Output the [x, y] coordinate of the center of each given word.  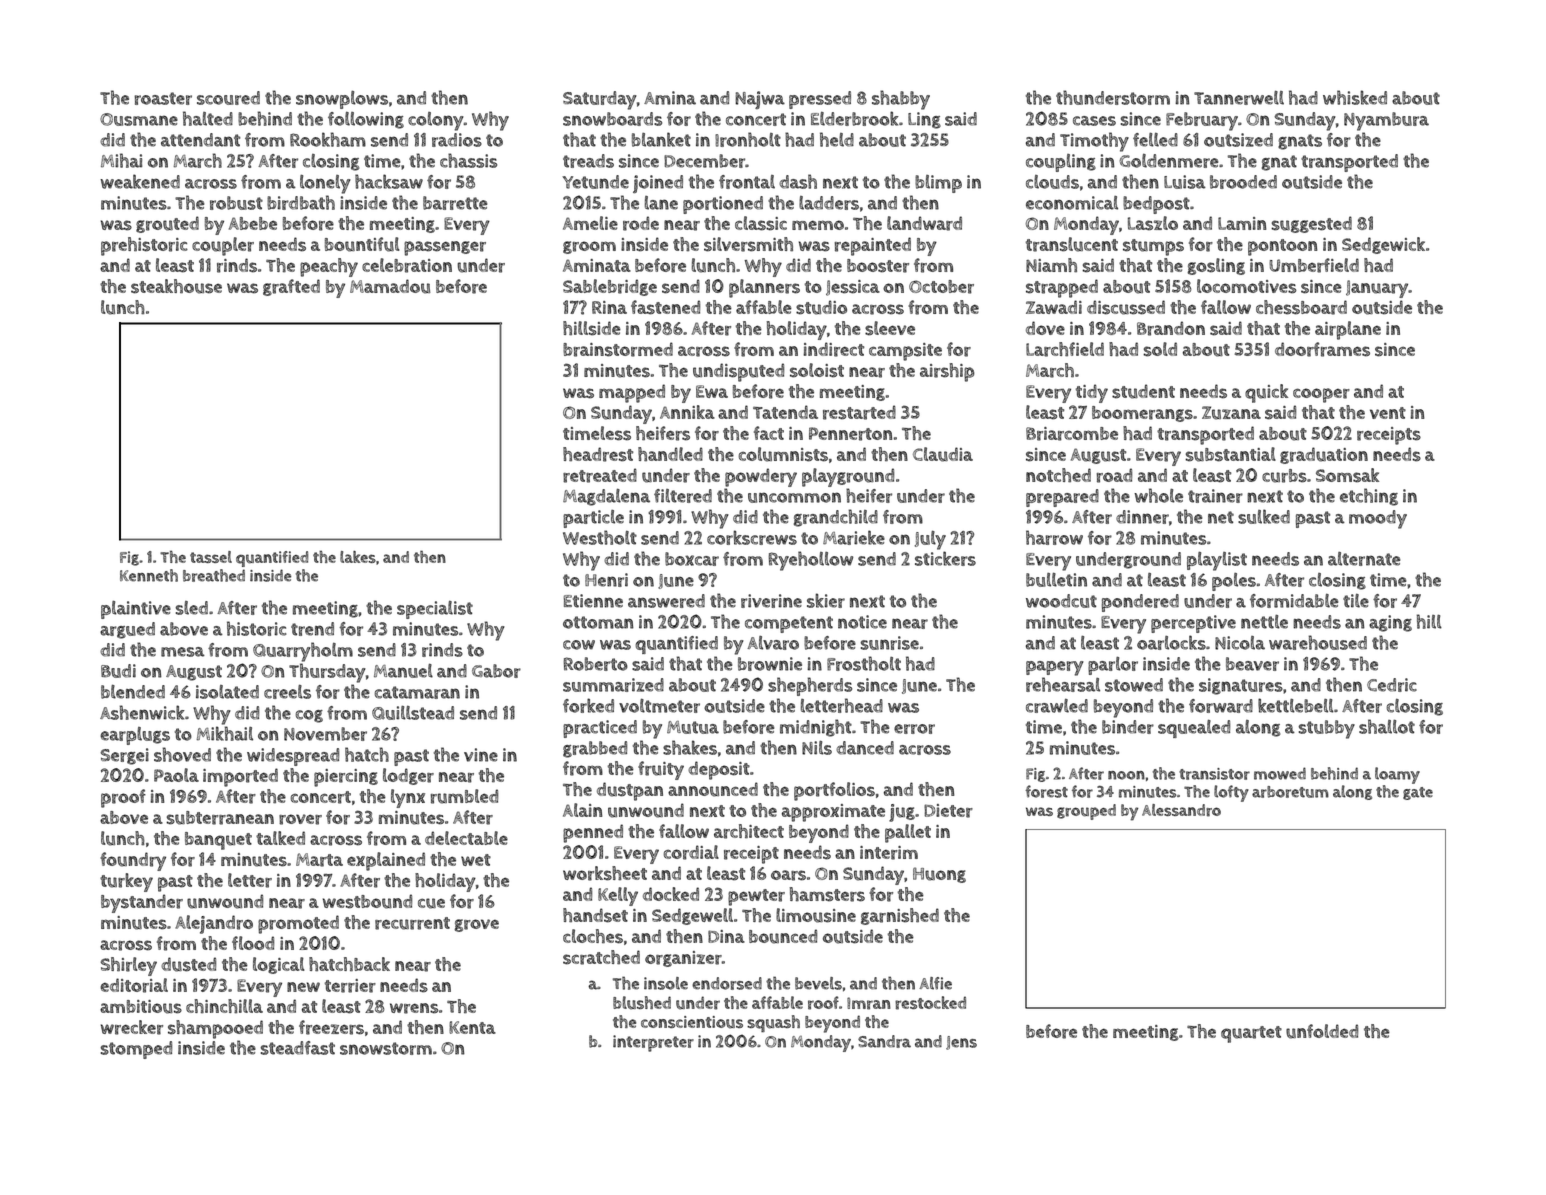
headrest [598, 454]
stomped [136, 1050]
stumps [1153, 247]
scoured [228, 98]
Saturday [600, 100]
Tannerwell [1239, 98]
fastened [665, 307]
